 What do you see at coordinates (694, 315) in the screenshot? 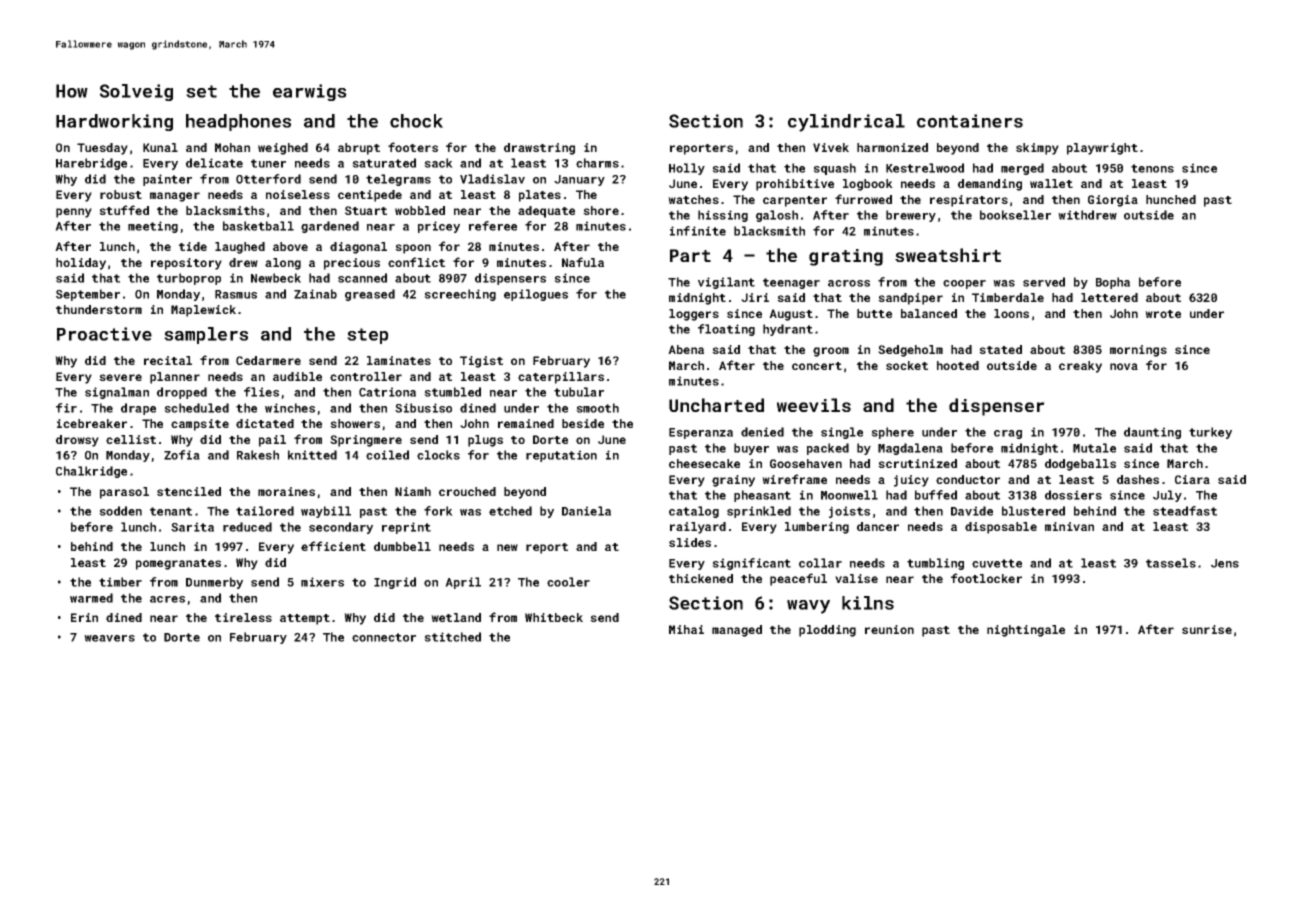
I see `loggers` at bounding box center [694, 315].
